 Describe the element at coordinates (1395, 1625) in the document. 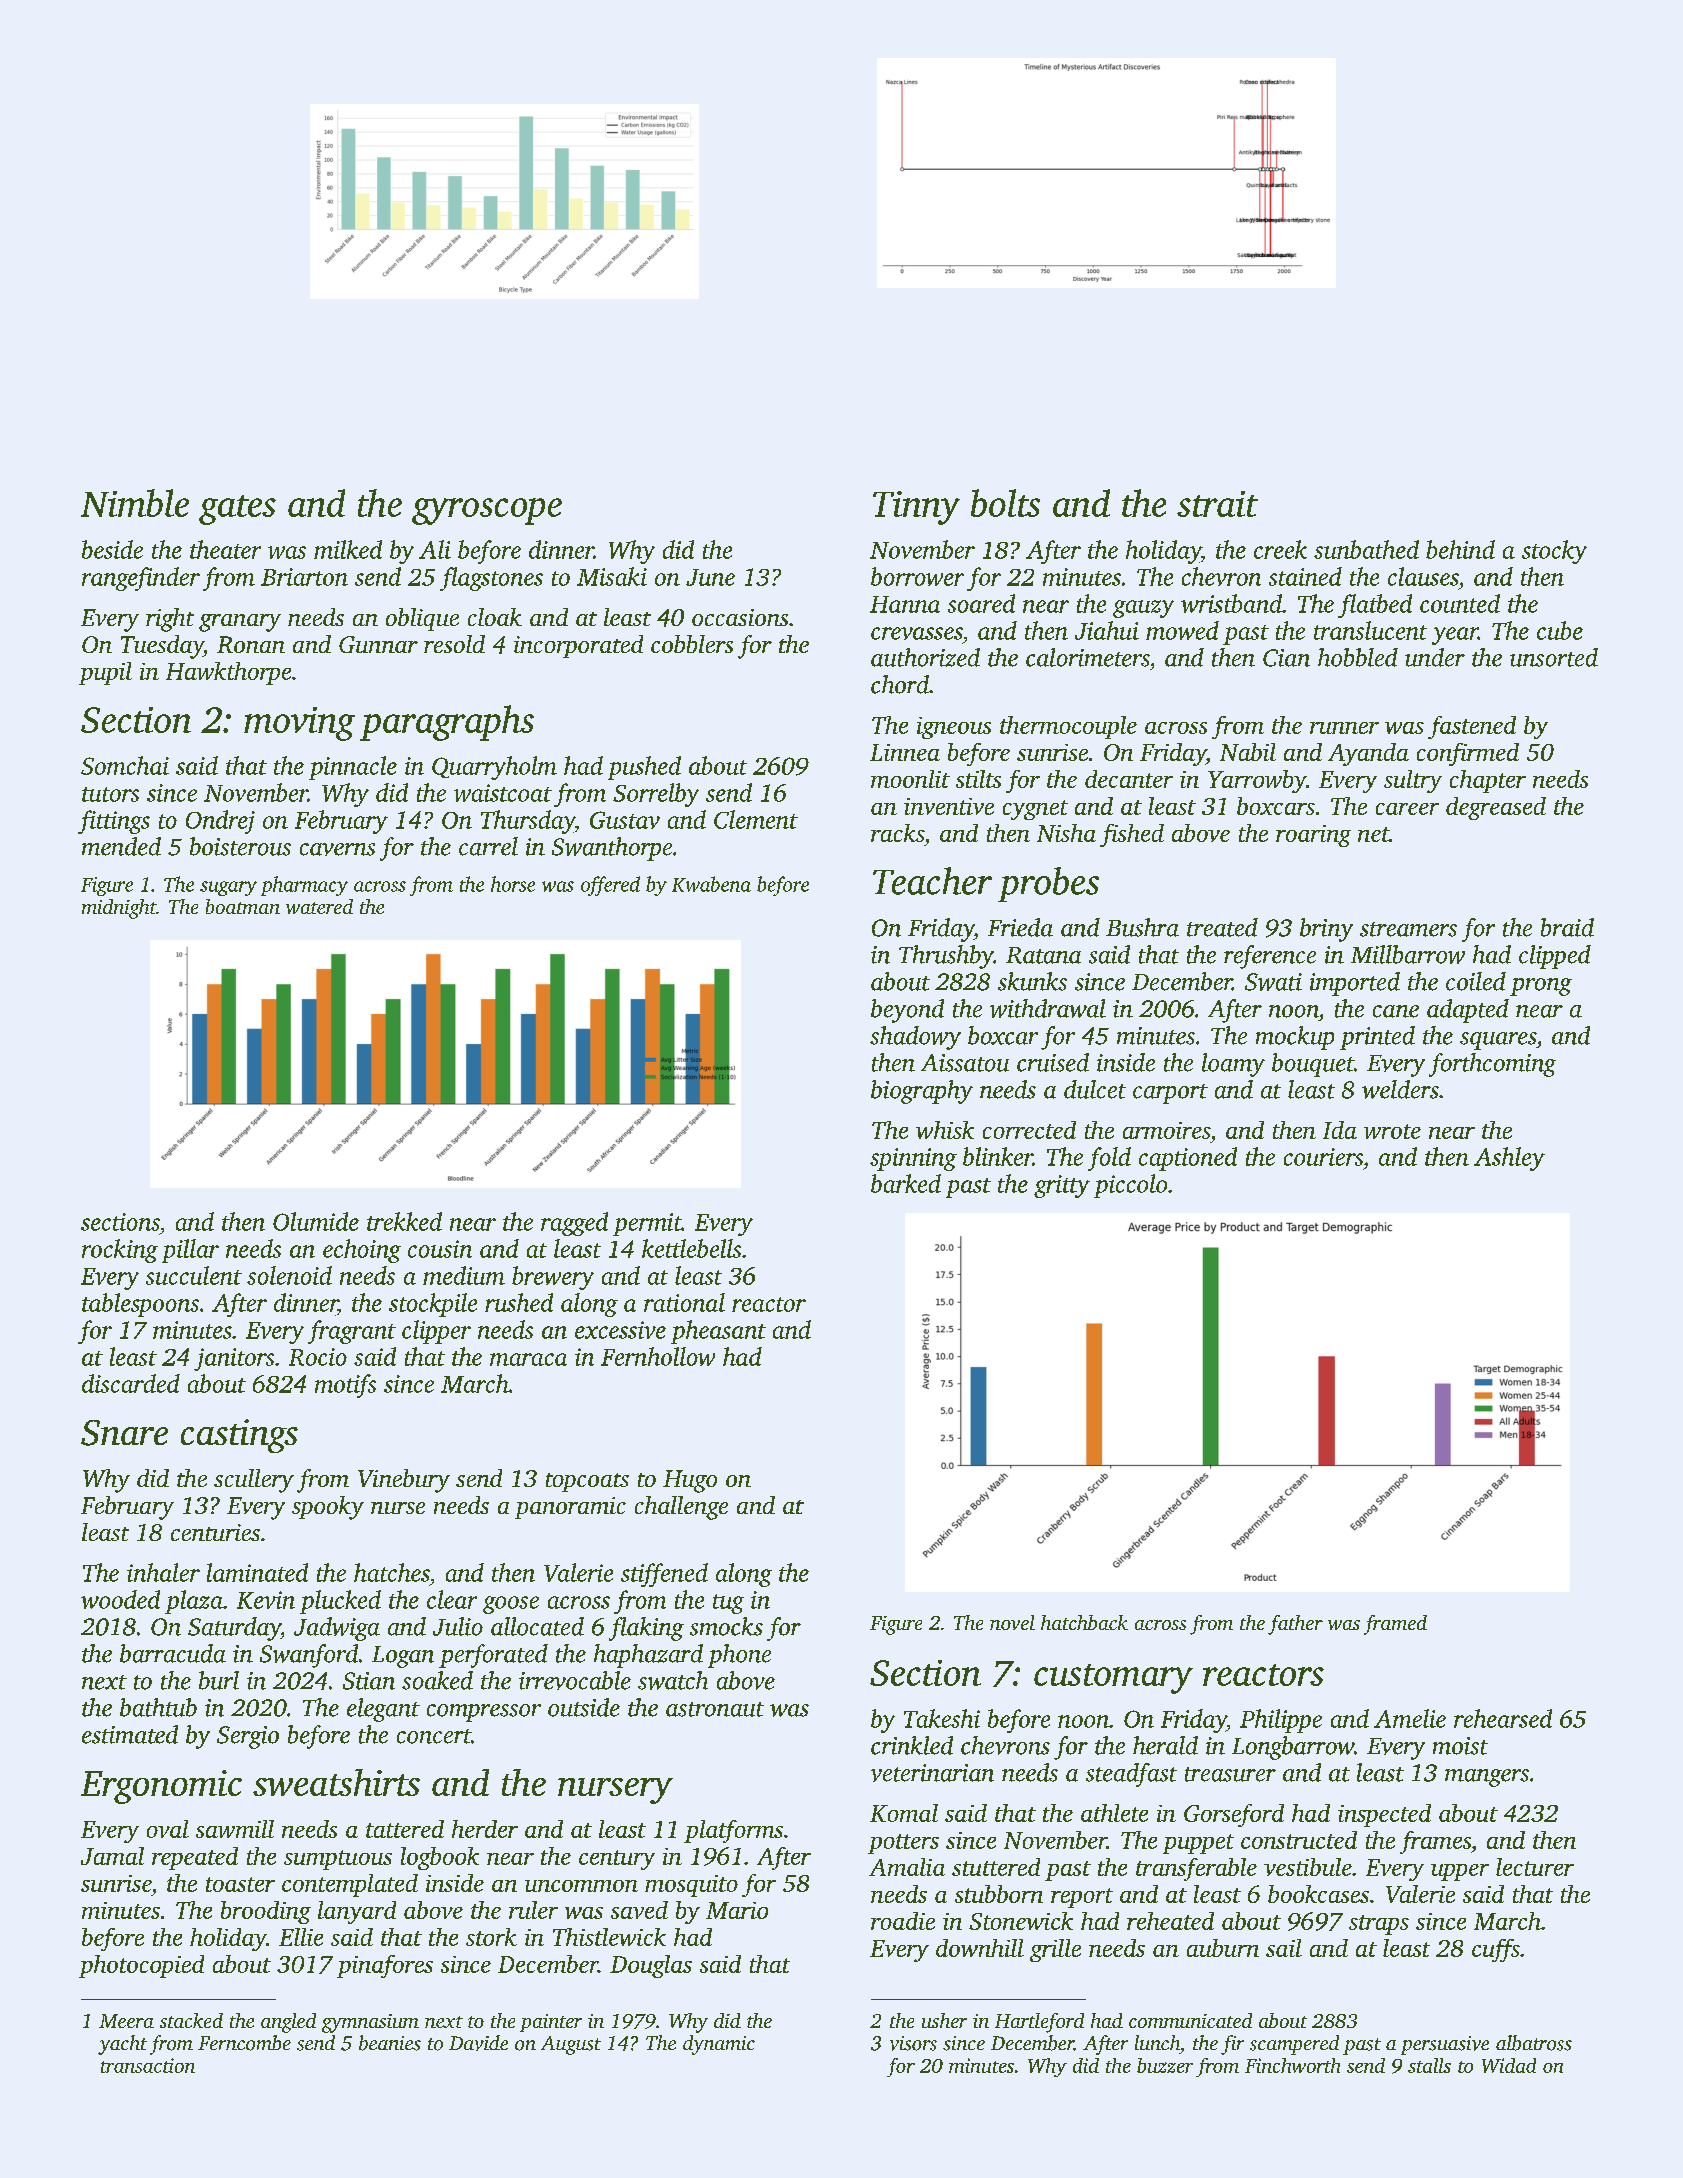

I see `framed` at that location.
